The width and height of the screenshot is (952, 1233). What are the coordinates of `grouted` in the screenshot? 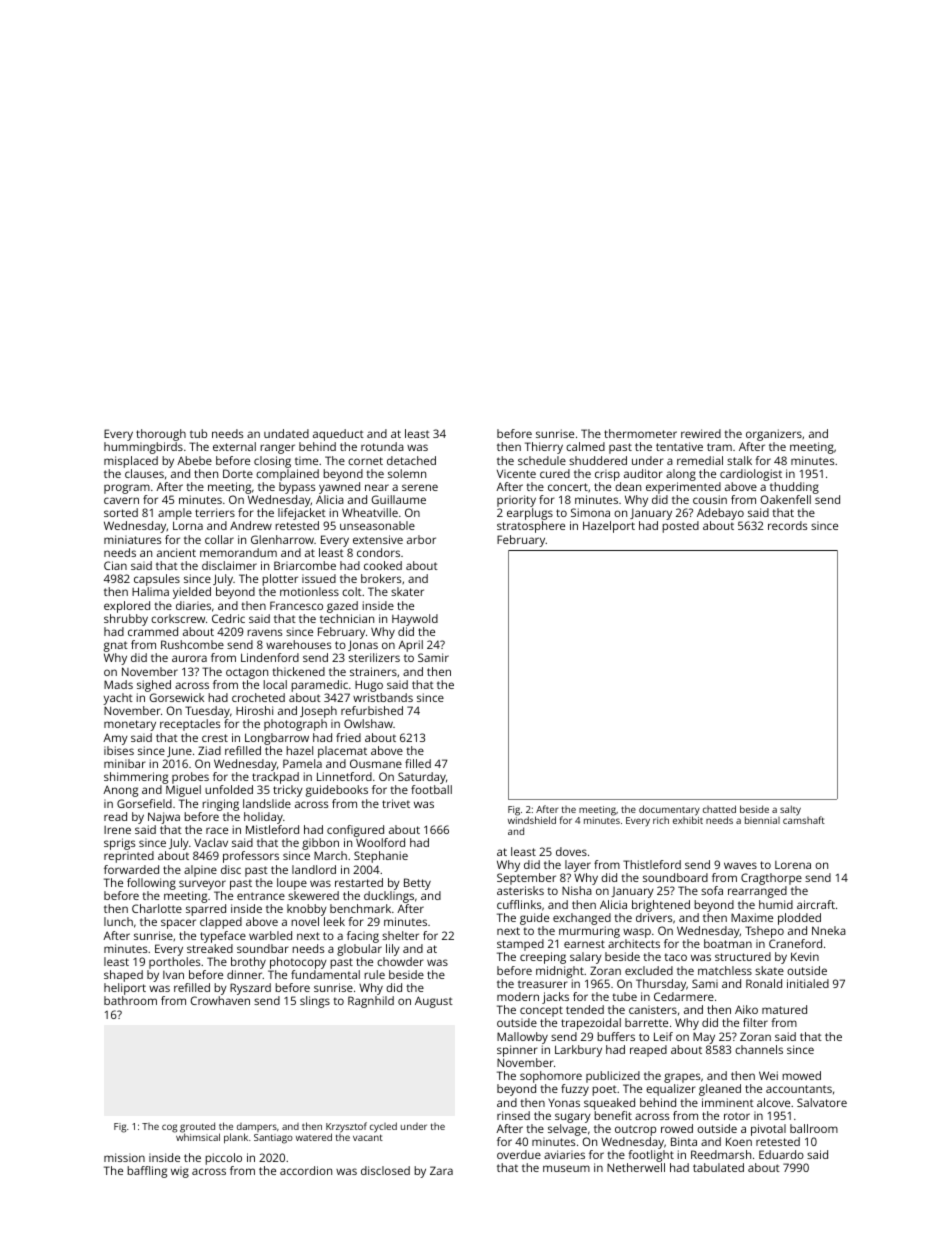 It's located at (197, 1127).
